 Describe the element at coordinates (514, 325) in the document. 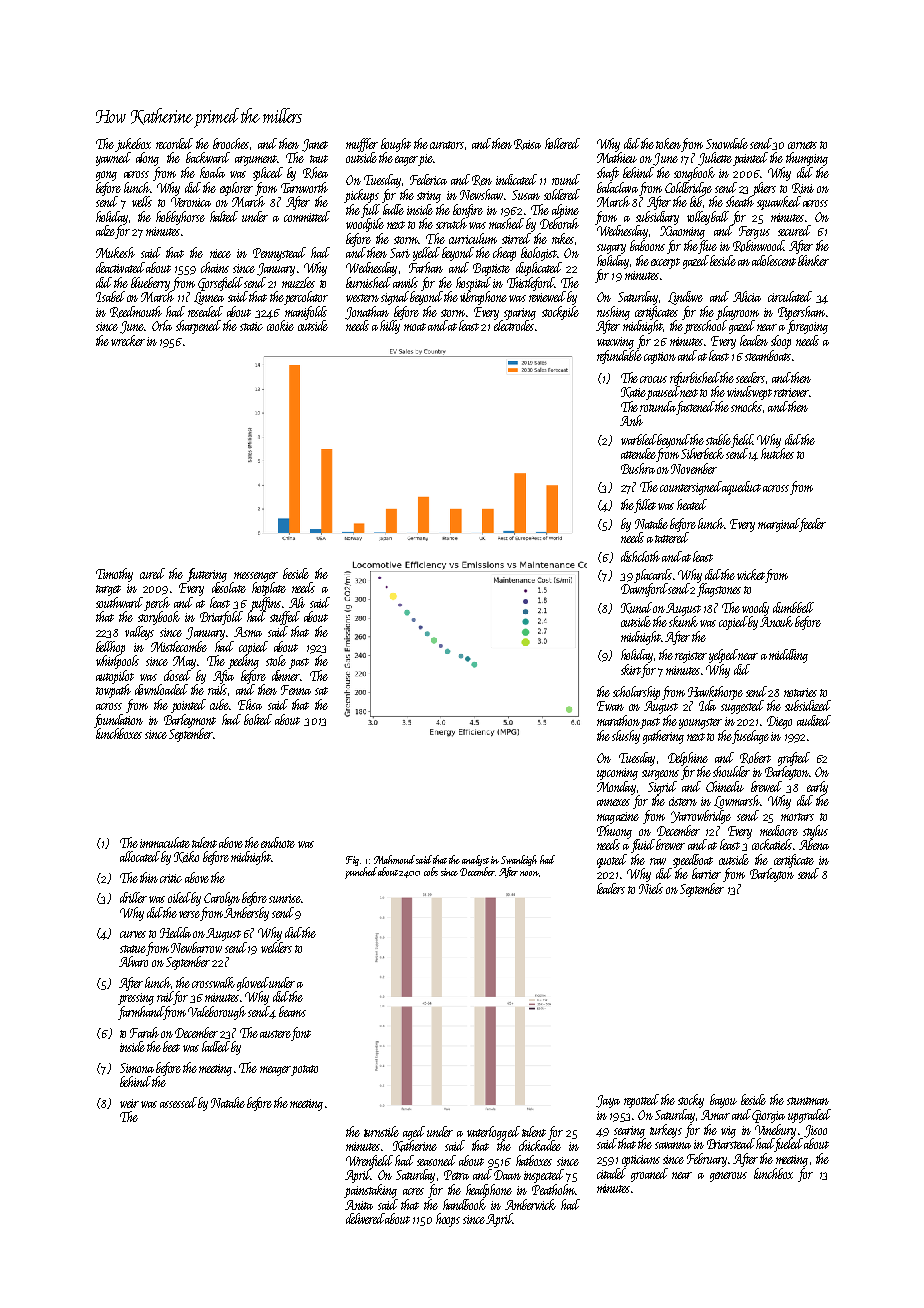

I see `electrodes` at that location.
